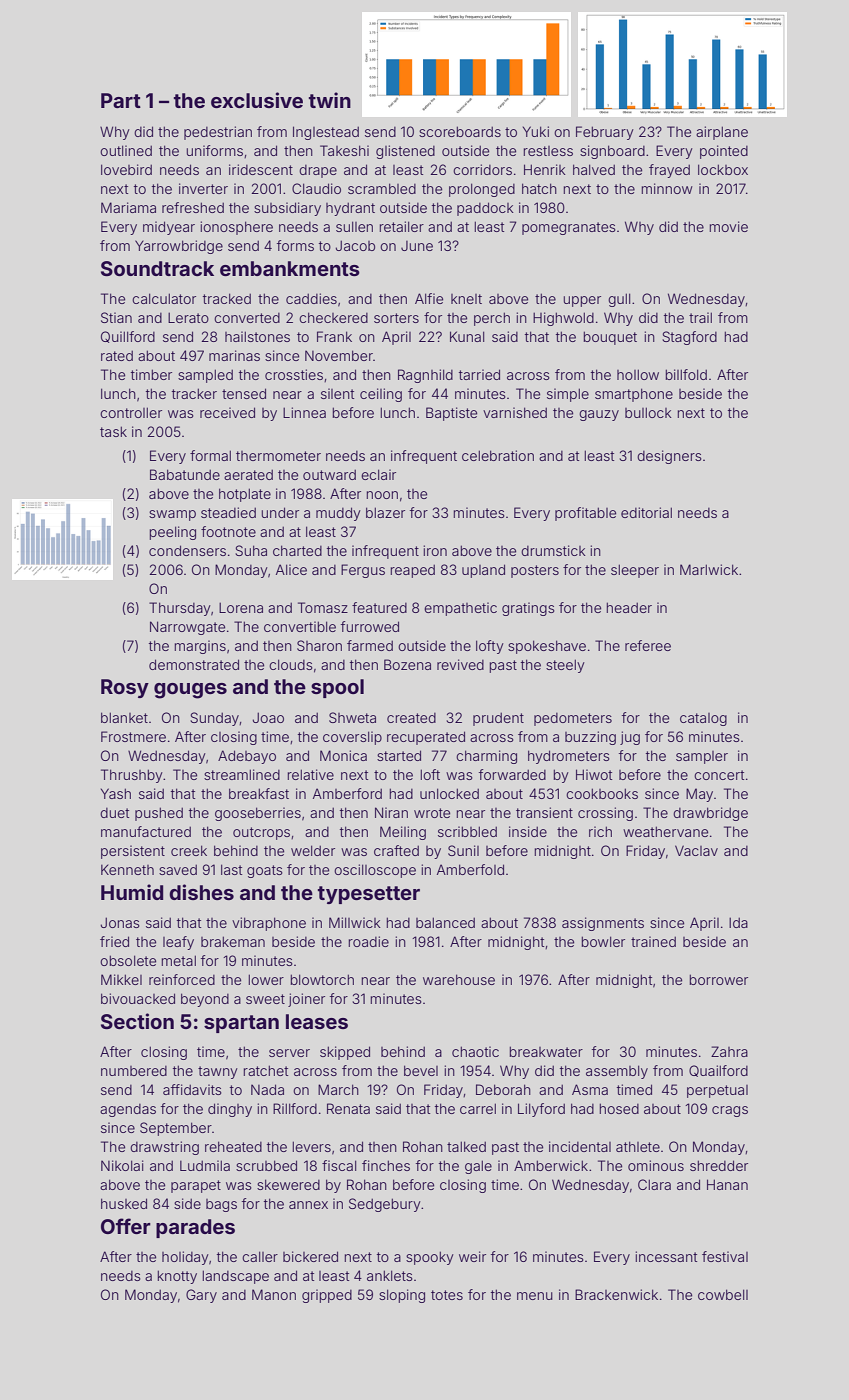 Image resolution: width=849 pixels, height=1400 pixels. What do you see at coordinates (113, 431) in the document?
I see `task` at bounding box center [113, 431].
